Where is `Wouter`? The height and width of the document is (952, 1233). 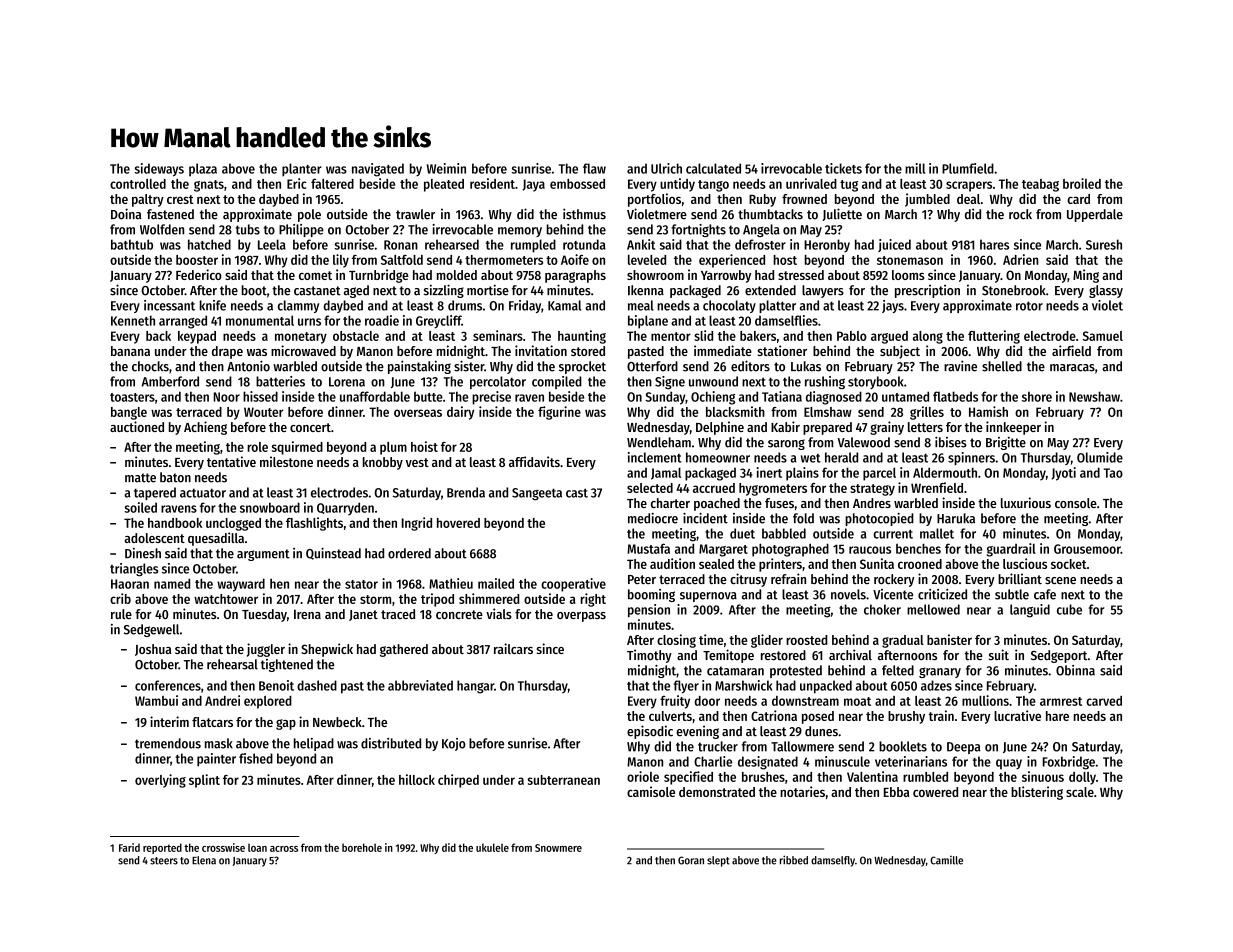 Wouter is located at coordinates (263, 412).
